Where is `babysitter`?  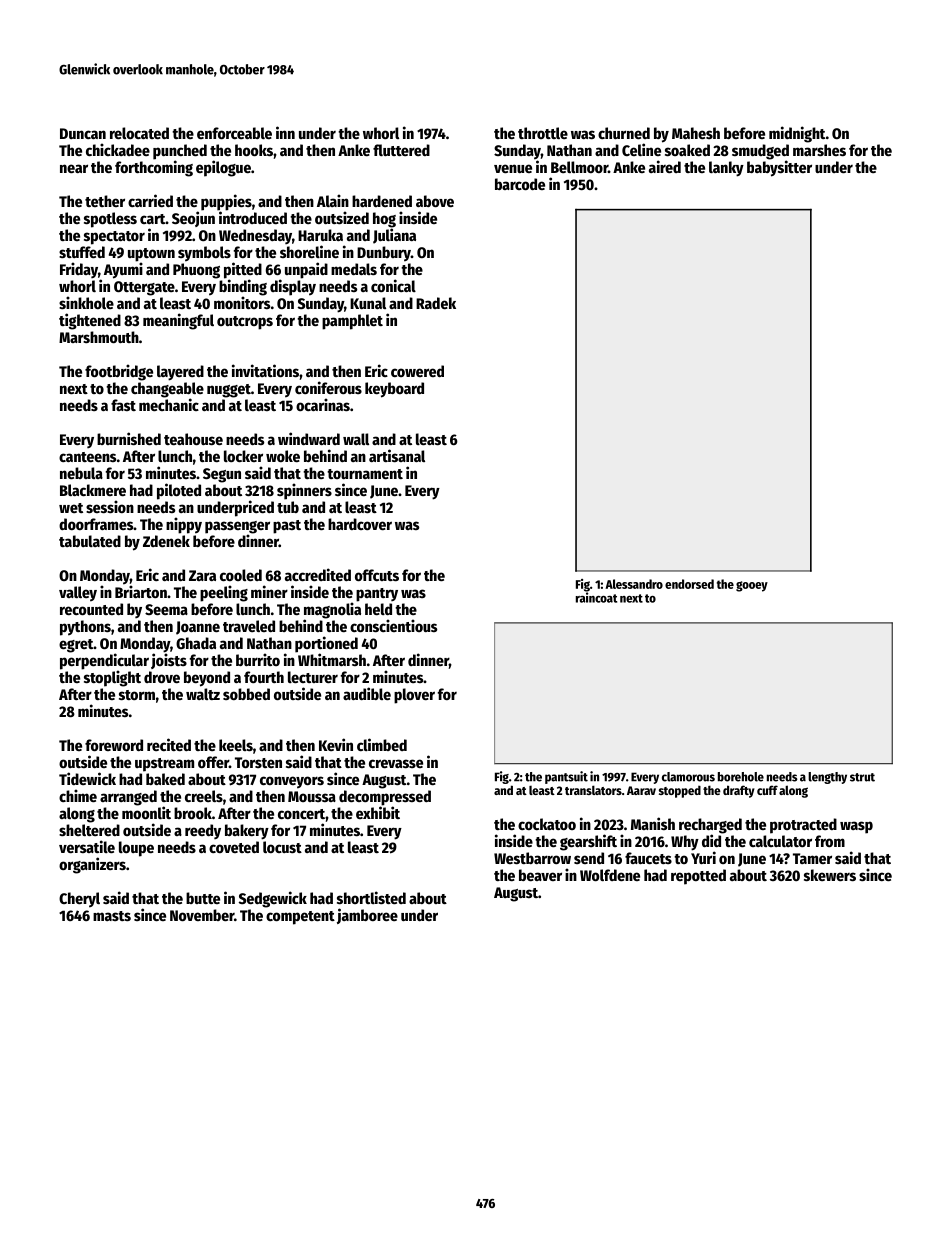 babysitter is located at coordinates (779, 168).
